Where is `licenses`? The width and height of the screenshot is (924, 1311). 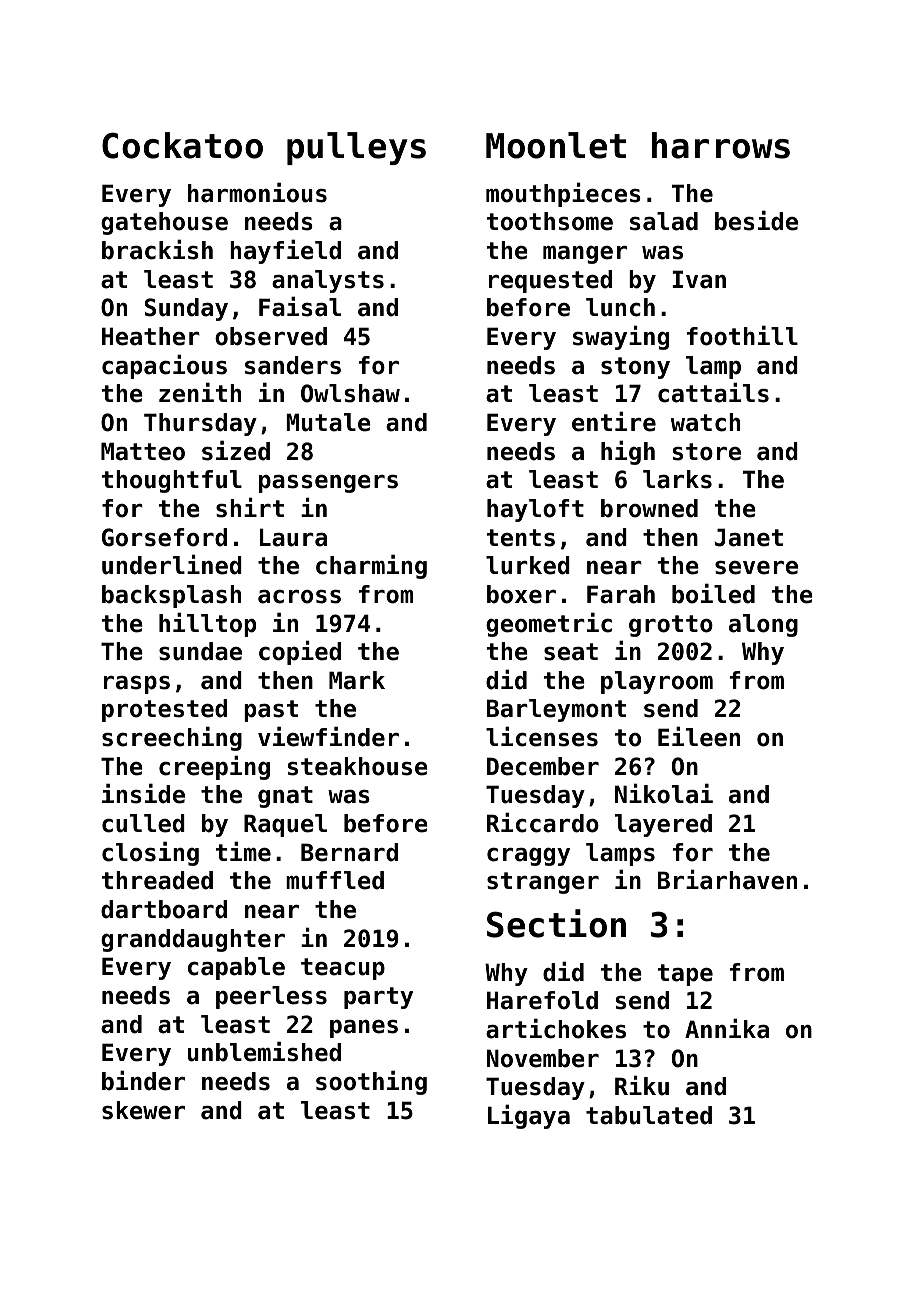
licenses is located at coordinates (542, 736).
